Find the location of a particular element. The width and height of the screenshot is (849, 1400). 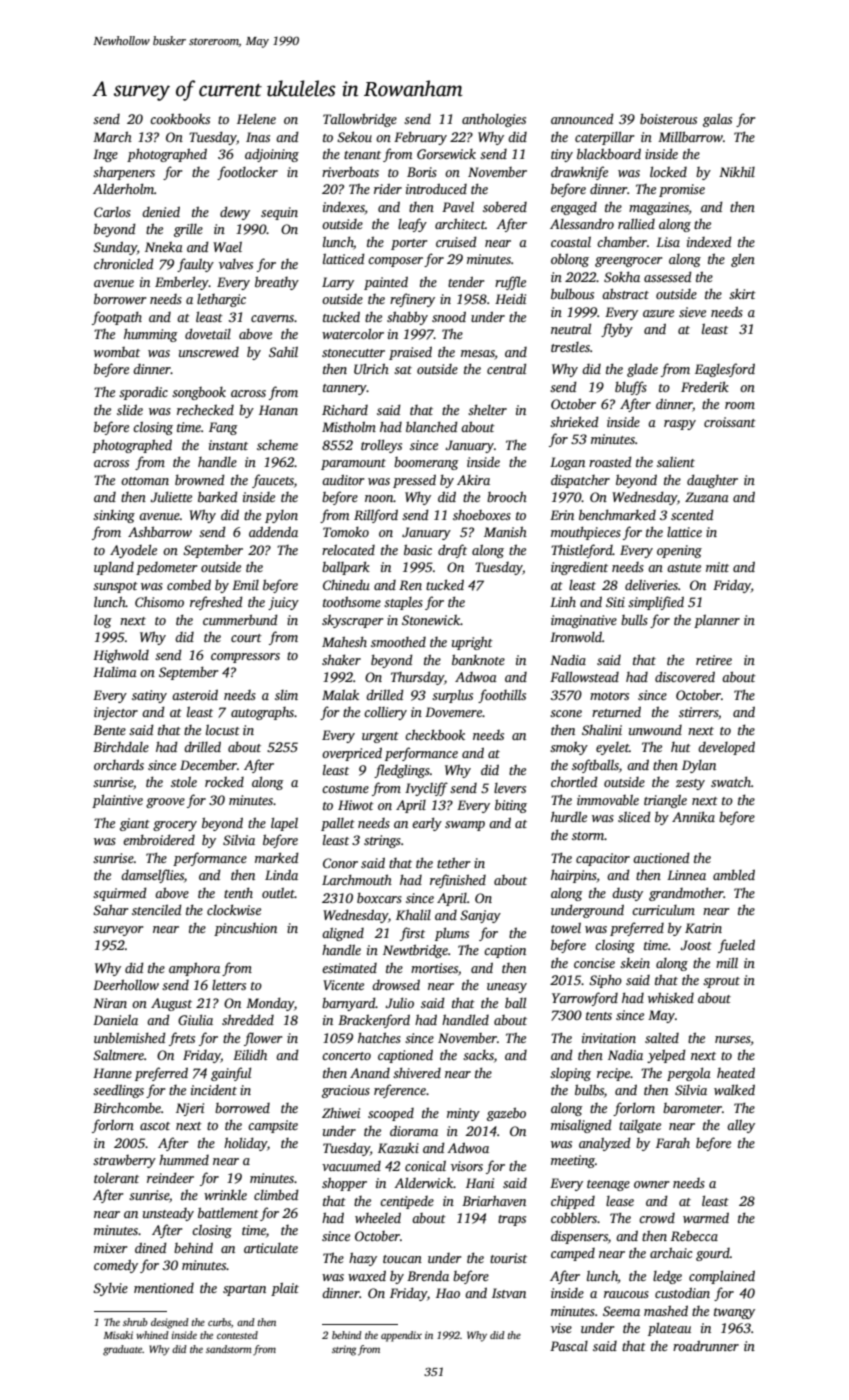

anthologies is located at coordinates (494, 120).
